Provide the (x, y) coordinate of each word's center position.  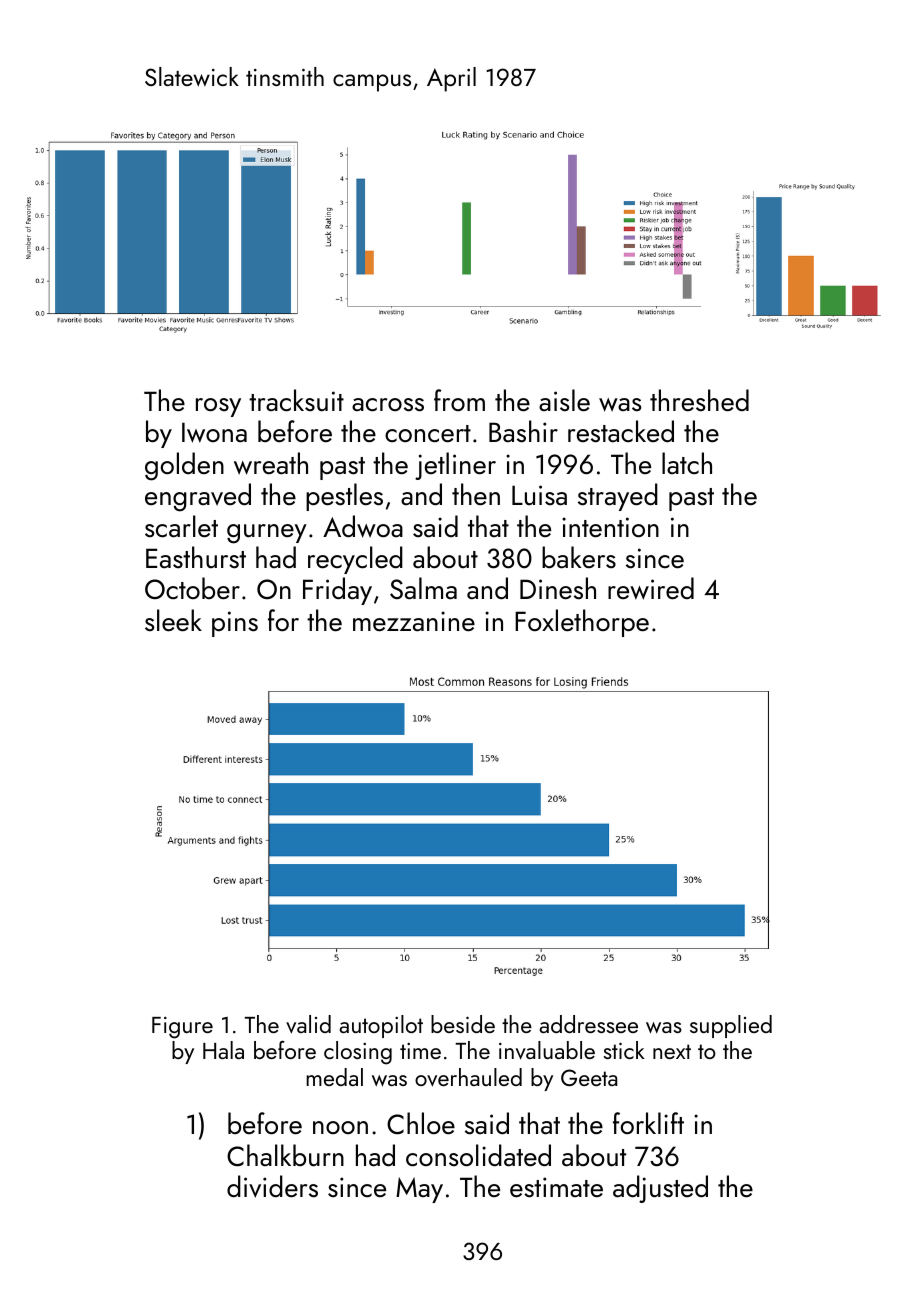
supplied (731, 1026)
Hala (223, 1050)
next (672, 1051)
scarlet (181, 526)
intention (610, 527)
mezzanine (414, 621)
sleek (173, 620)
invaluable (547, 1050)
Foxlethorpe (582, 623)
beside (463, 1024)
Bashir (523, 431)
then (476, 494)
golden (184, 466)
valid (308, 1024)
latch (687, 463)
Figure (182, 1028)
